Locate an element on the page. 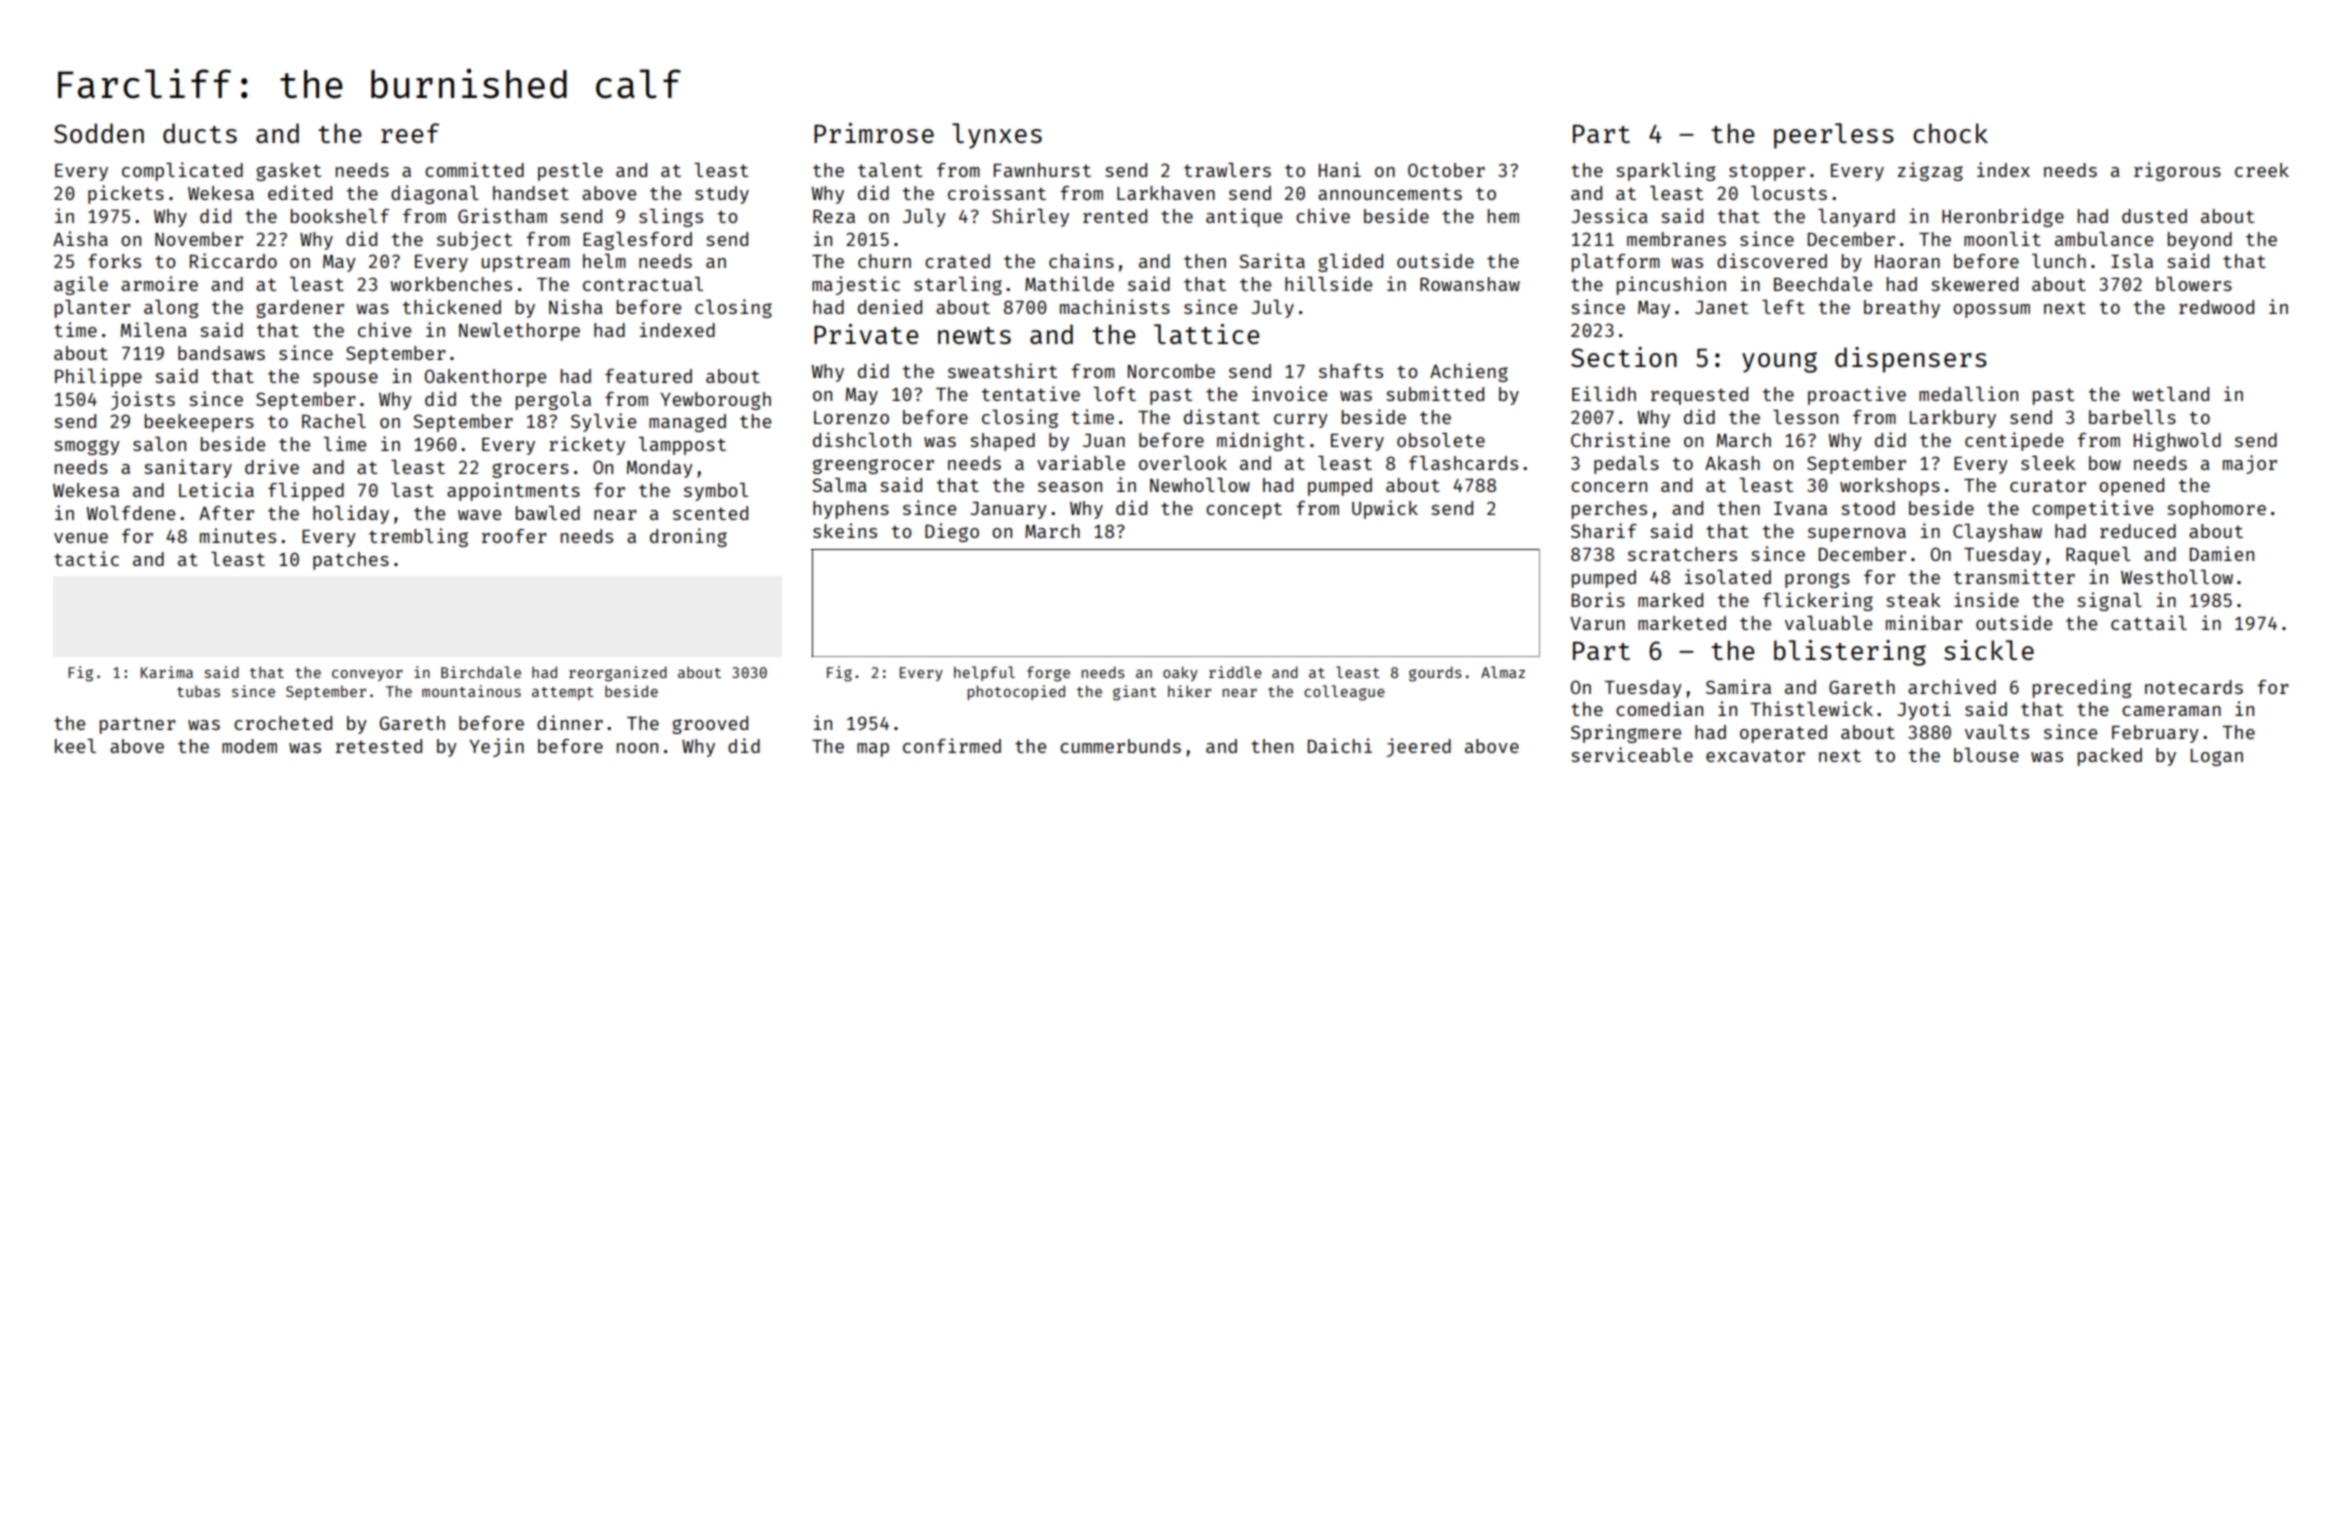 This document has height=1522, width=2352. January is located at coordinates (1008, 510).
